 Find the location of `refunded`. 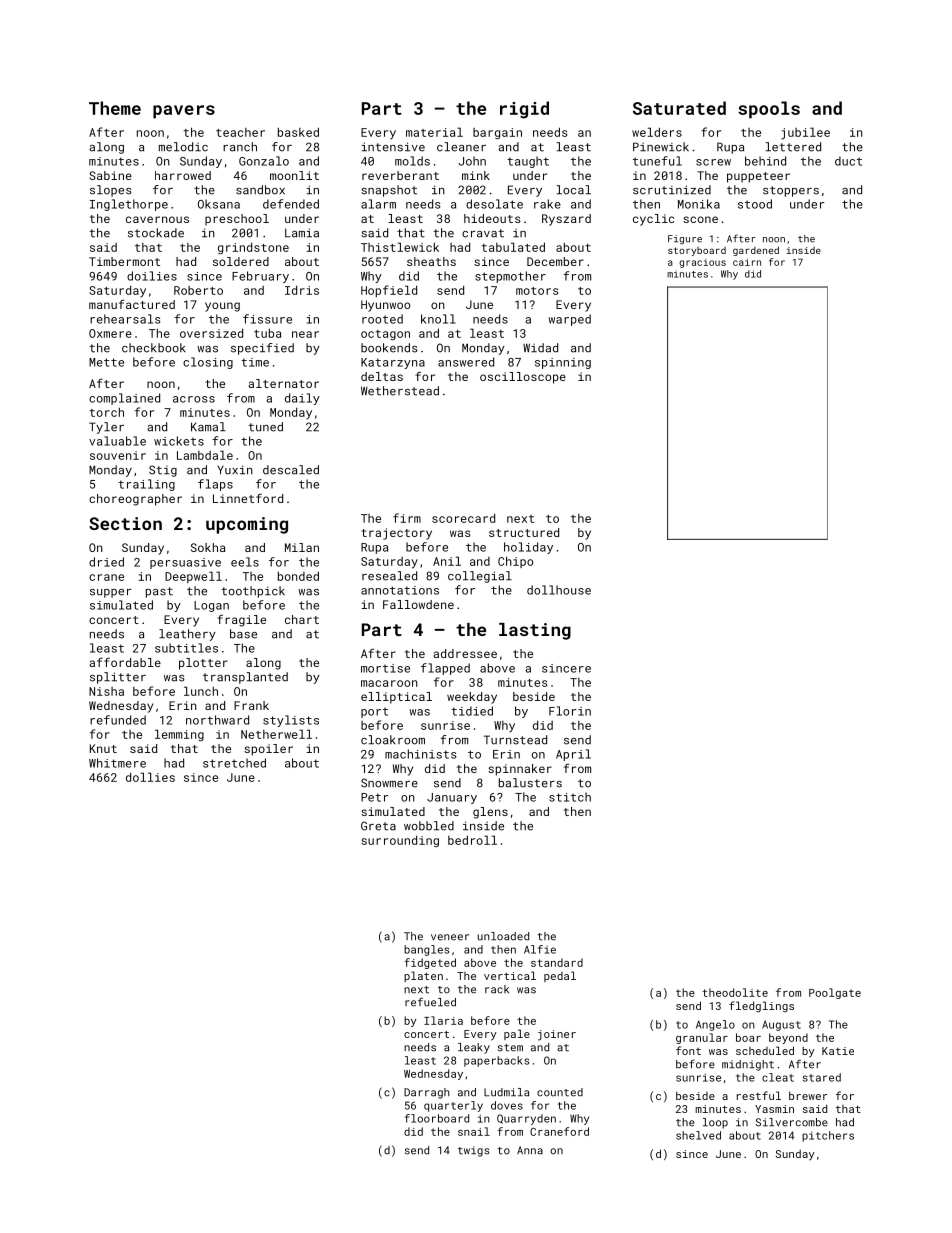

refunded is located at coordinates (118, 720).
